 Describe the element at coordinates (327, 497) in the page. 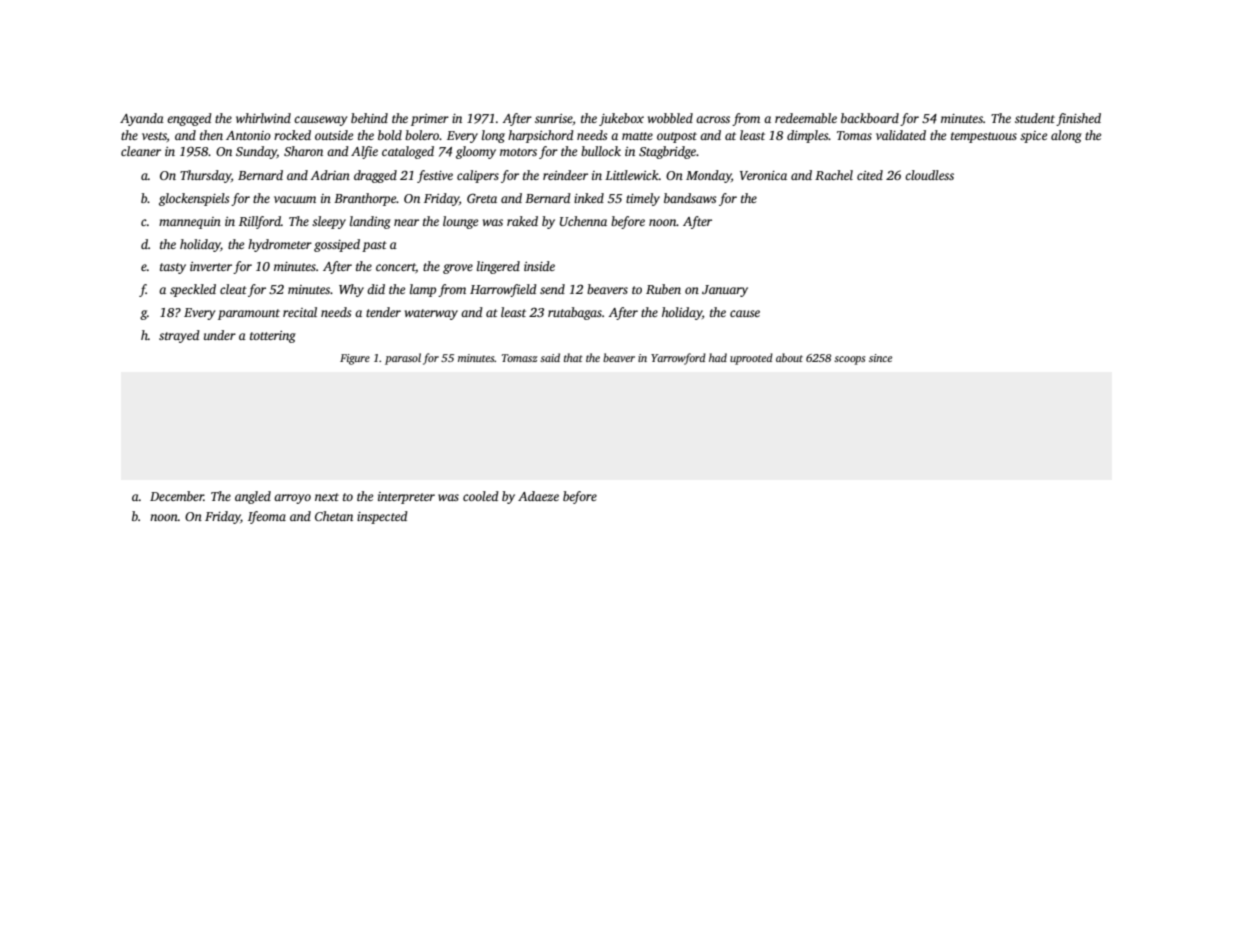

I see `next` at that location.
